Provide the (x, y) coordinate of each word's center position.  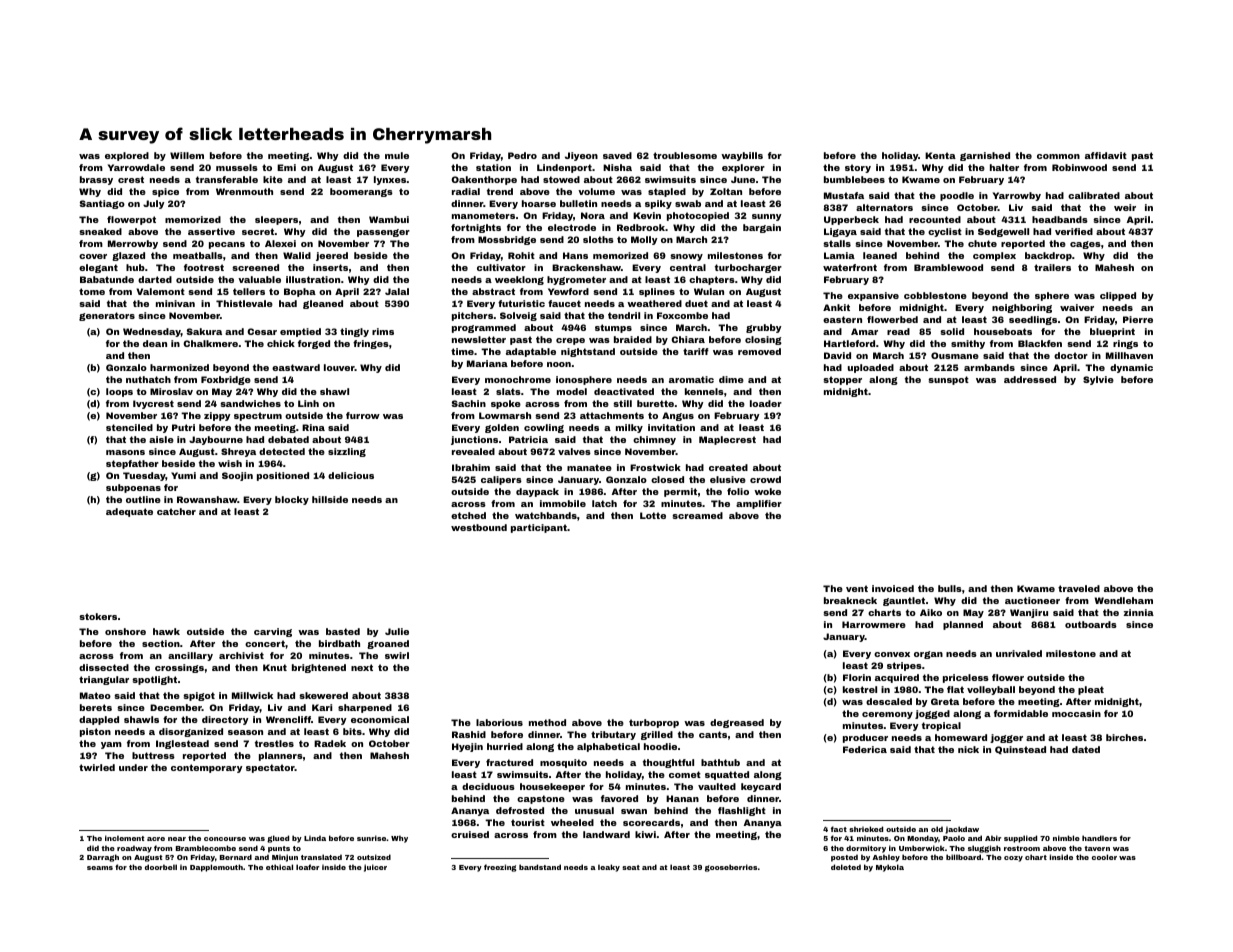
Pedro (522, 155)
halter (1004, 167)
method (547, 722)
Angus (678, 416)
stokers (98, 616)
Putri (183, 427)
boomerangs (361, 192)
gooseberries (731, 868)
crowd (765, 479)
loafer (307, 867)
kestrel (860, 689)
